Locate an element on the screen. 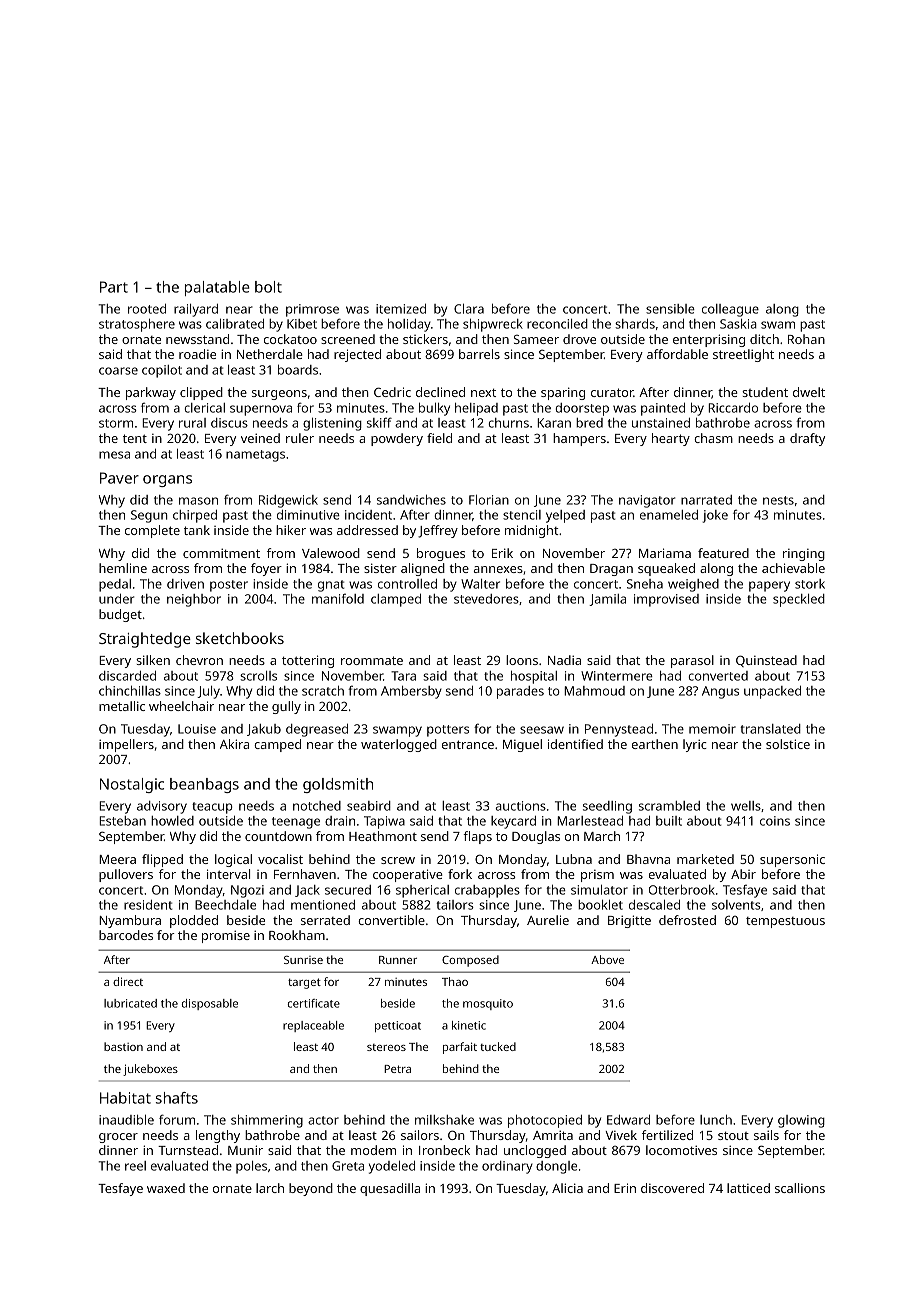 The image size is (924, 1308). reel is located at coordinates (135, 1166).
